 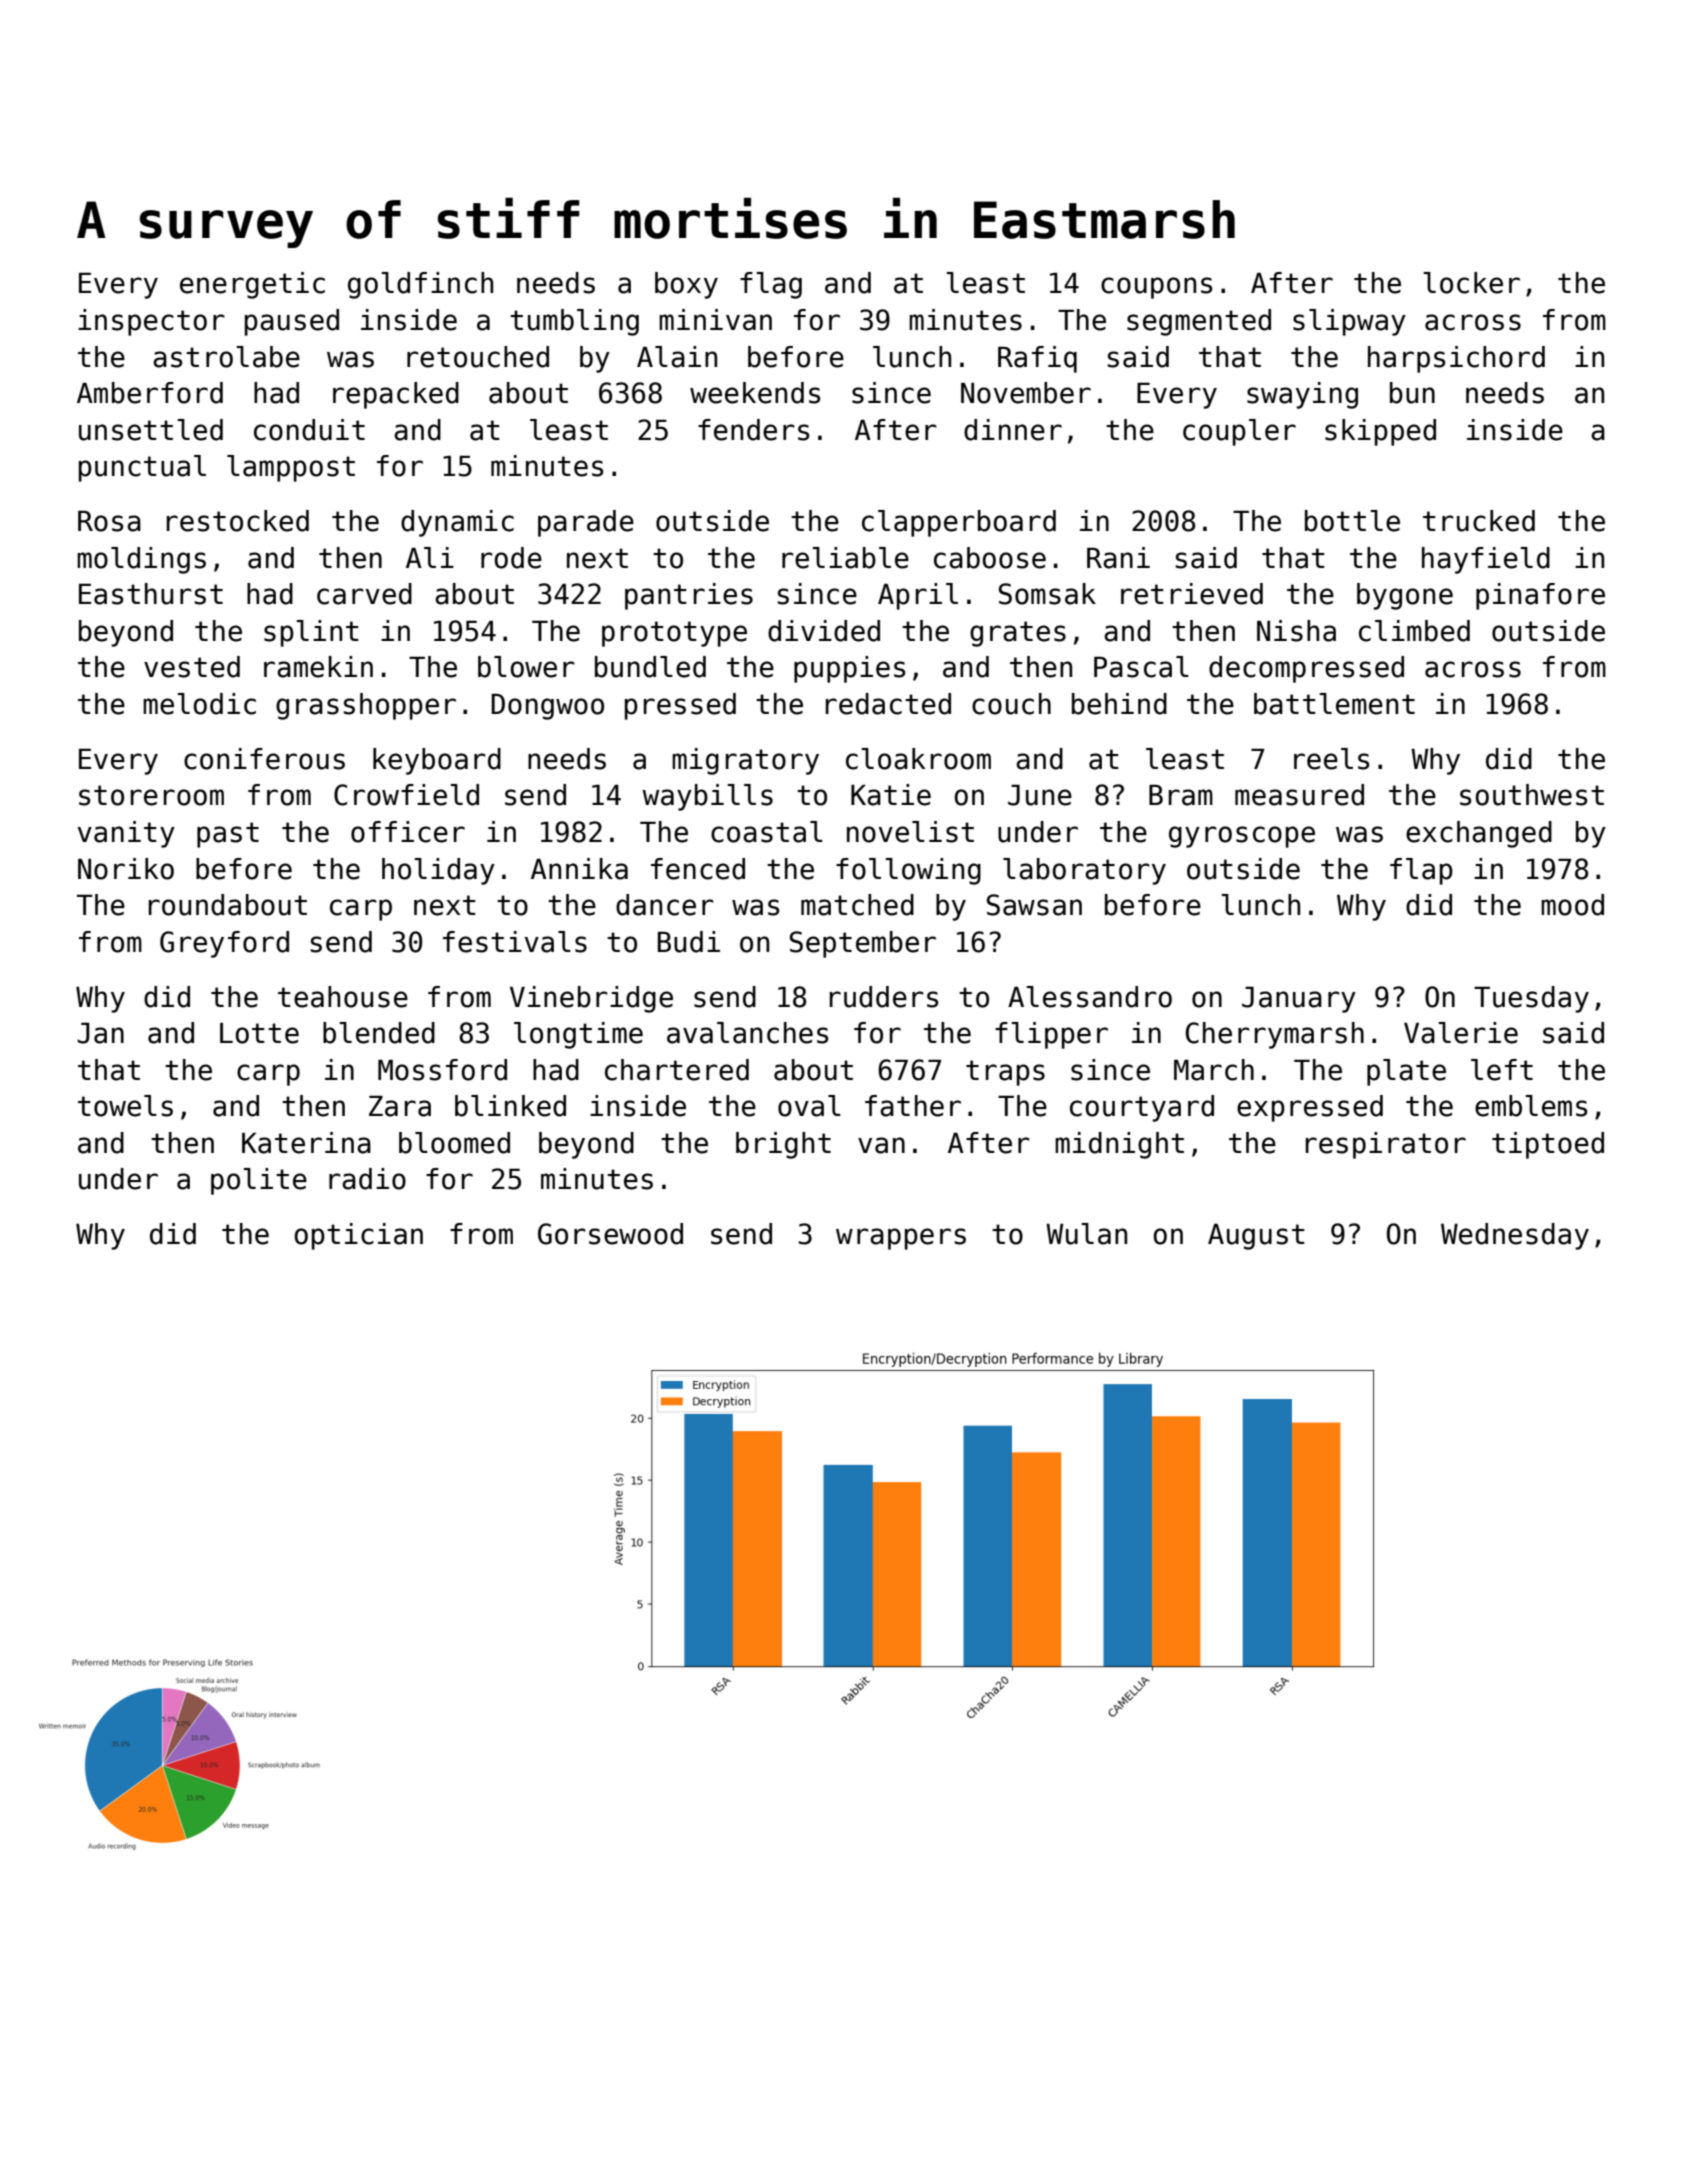 I want to click on boxy, so click(x=686, y=285).
